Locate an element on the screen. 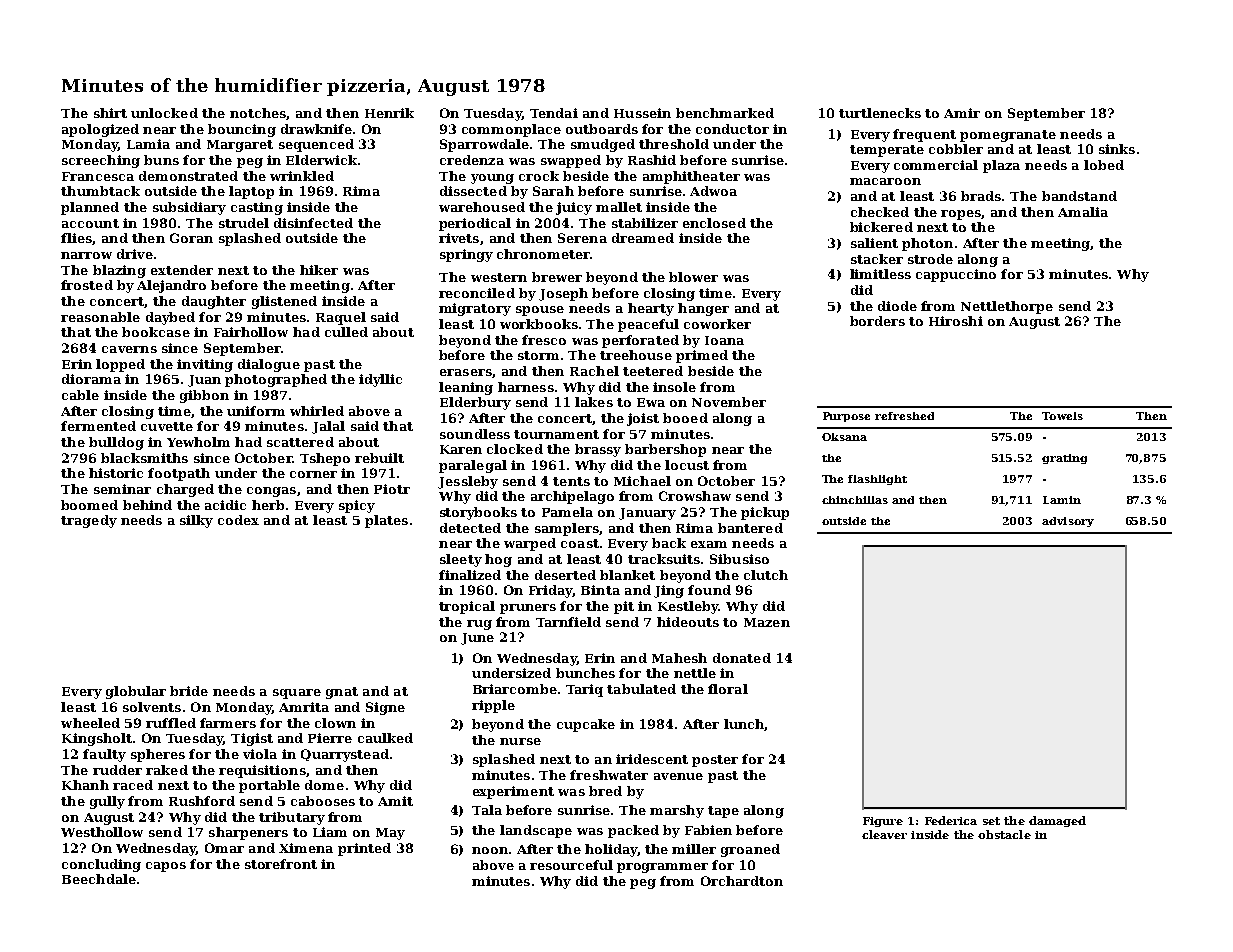 This screenshot has width=1233, height=952. Amir is located at coordinates (962, 113).
